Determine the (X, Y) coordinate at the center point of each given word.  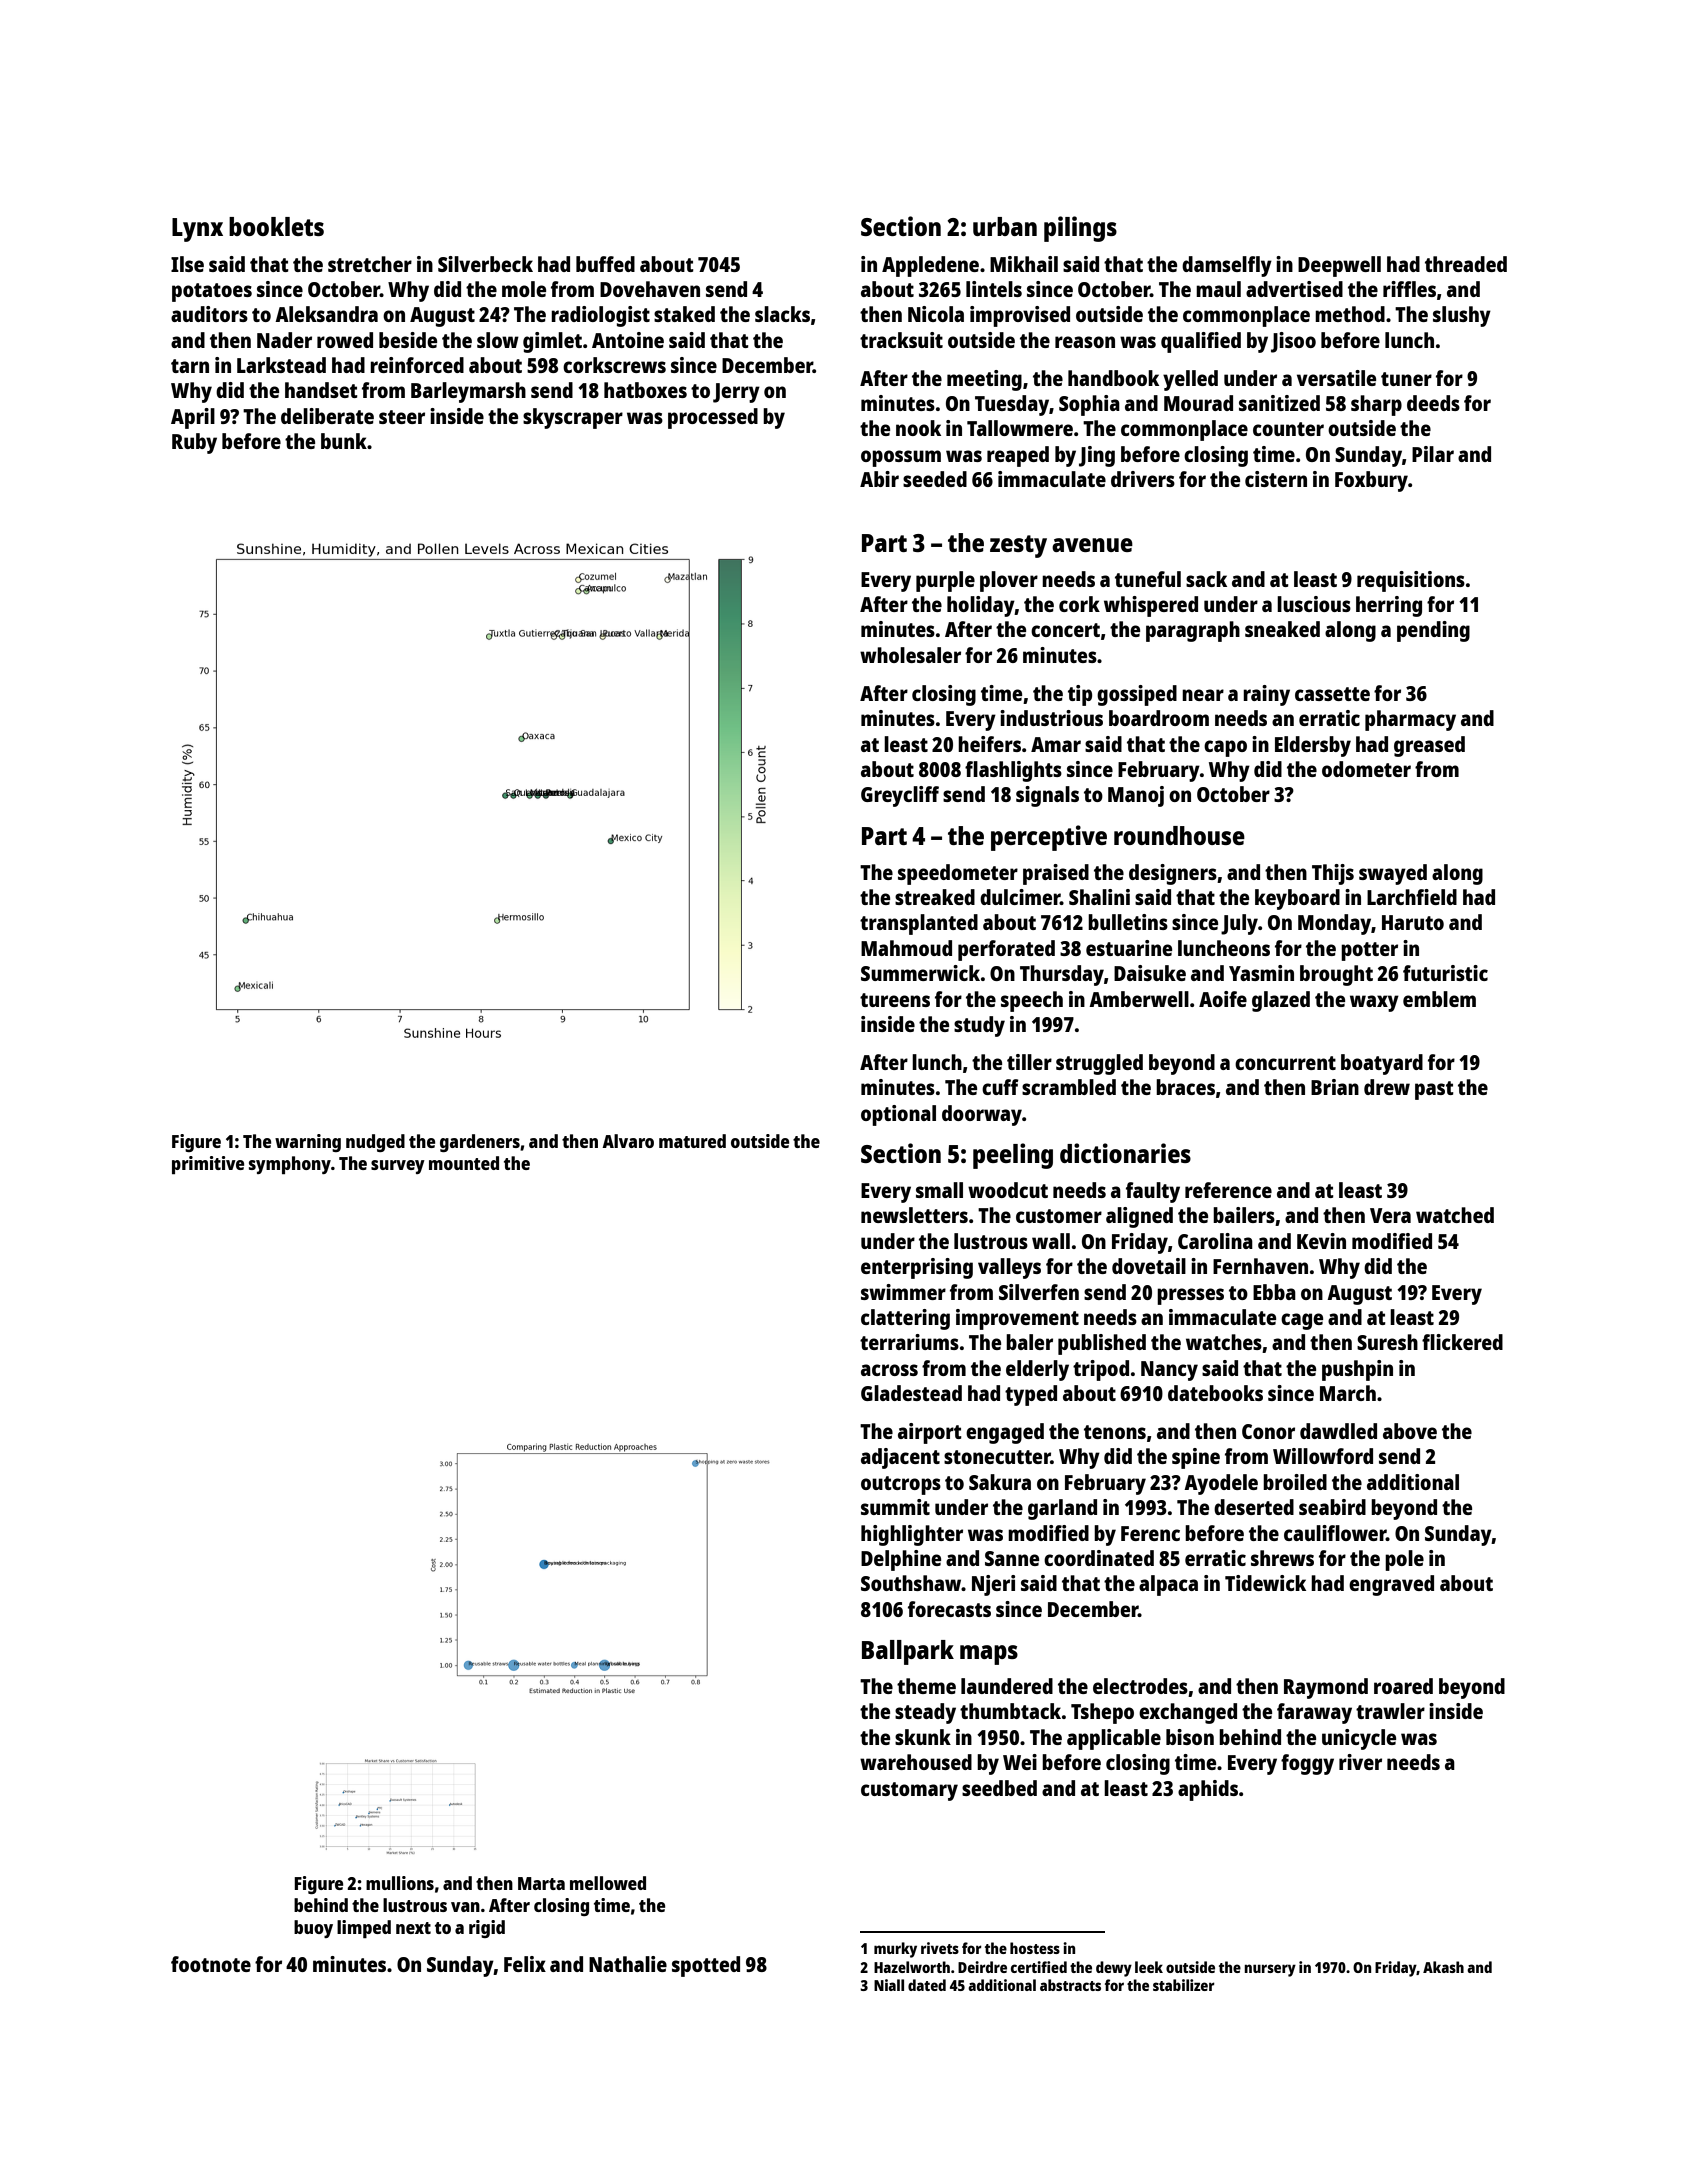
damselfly (1227, 266)
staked (684, 314)
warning (308, 1143)
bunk (344, 441)
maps (989, 1655)
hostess (1035, 1948)
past (1434, 1090)
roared (1403, 1686)
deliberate (327, 416)
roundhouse (1179, 835)
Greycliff (900, 796)
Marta (541, 1883)
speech (1032, 1001)
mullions (400, 1883)
